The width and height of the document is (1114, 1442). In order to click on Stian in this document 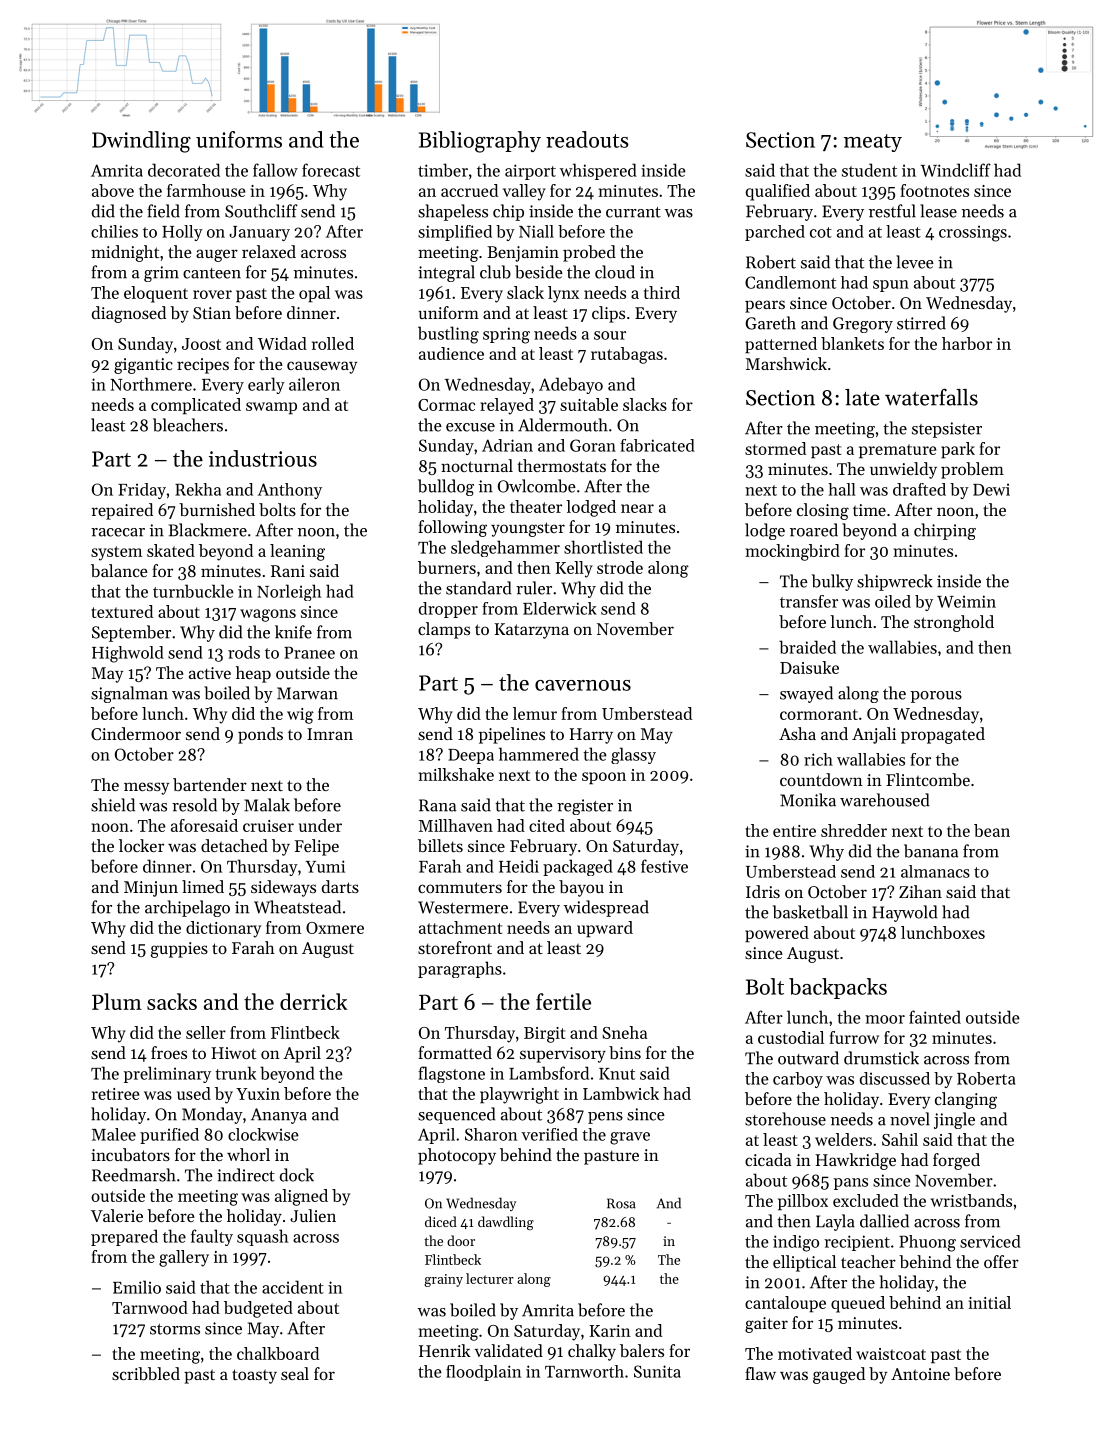, I will do `click(212, 313)`.
